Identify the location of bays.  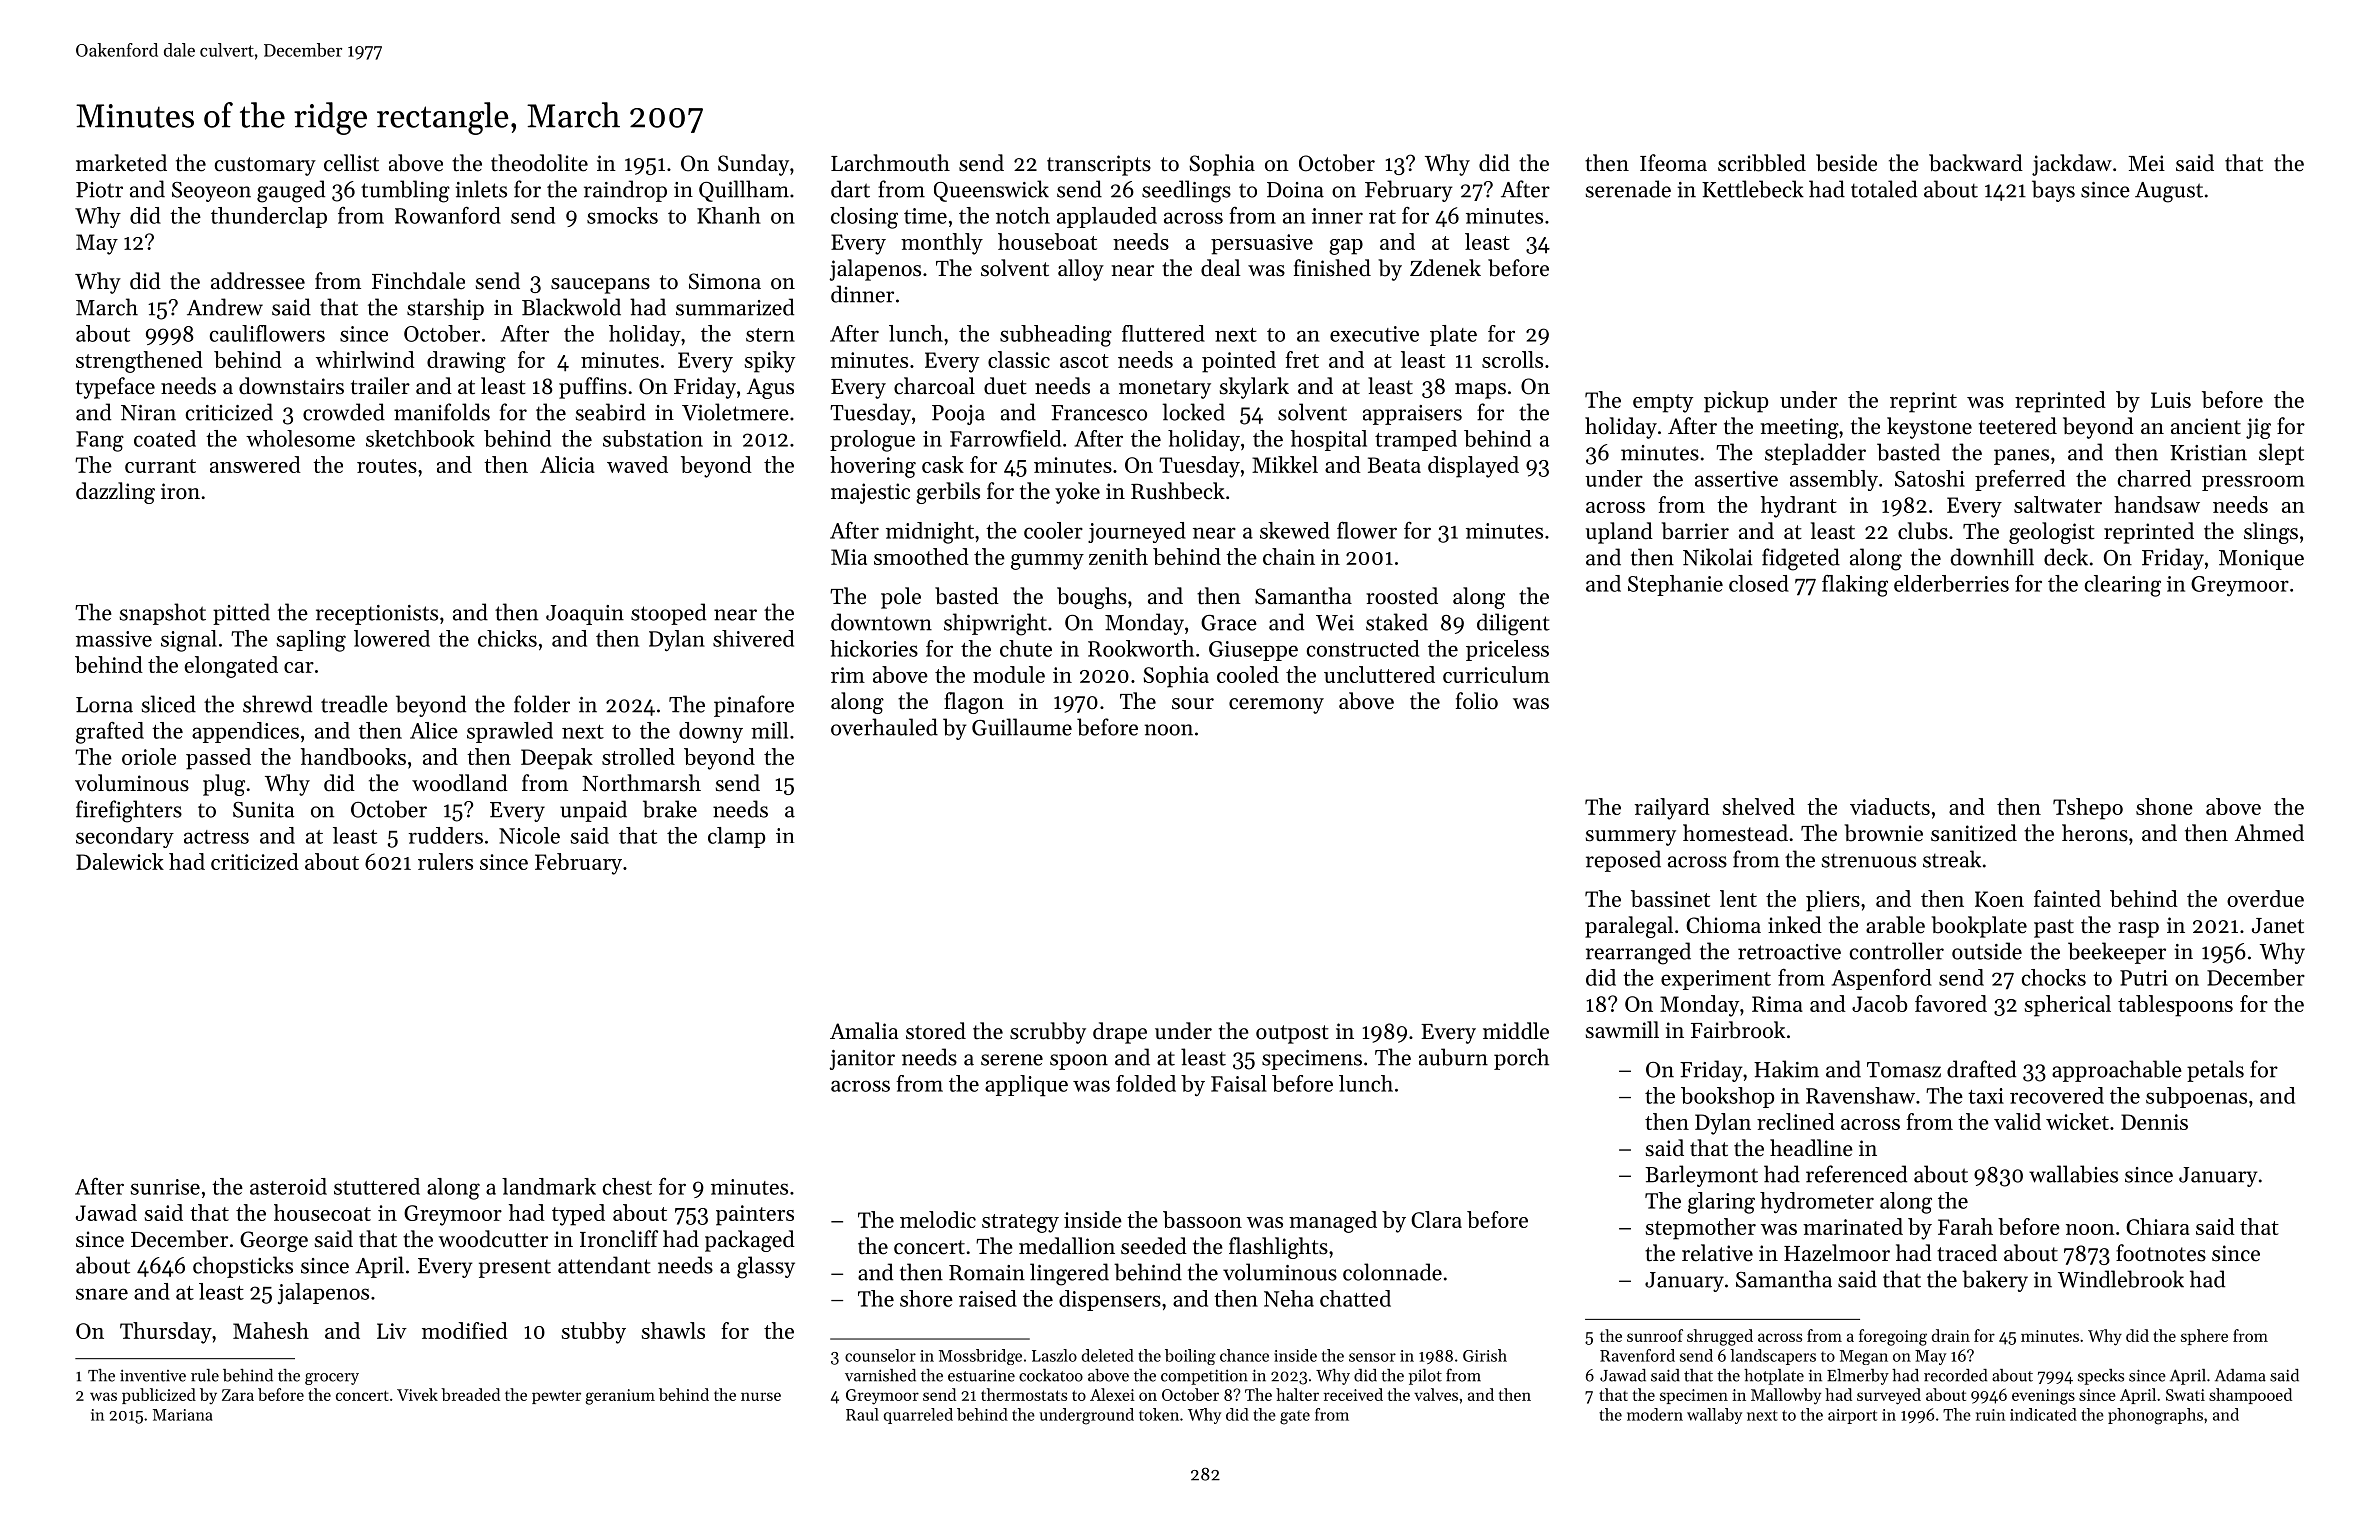
(2053, 191).
